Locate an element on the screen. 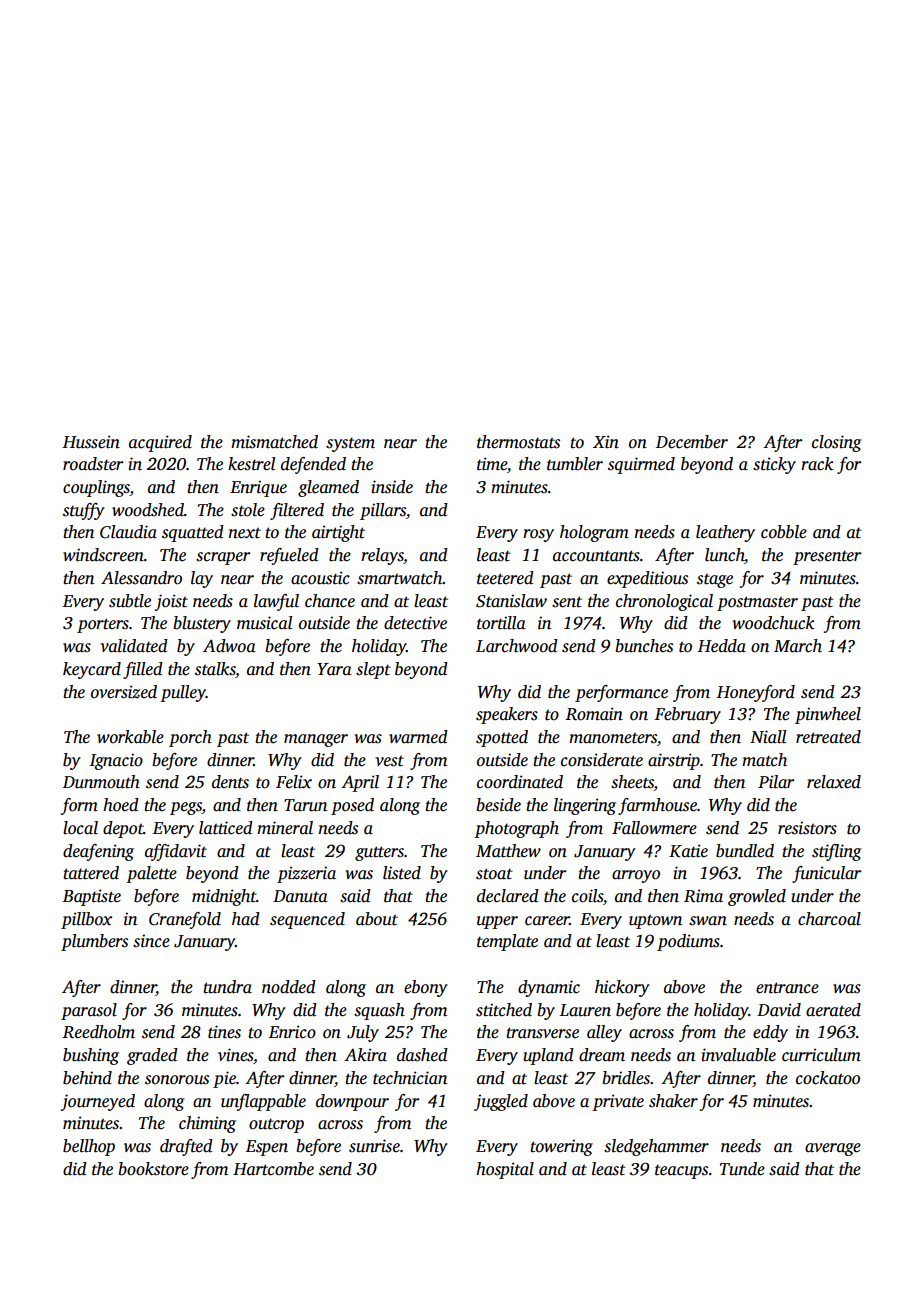  podiums is located at coordinates (688, 942).
